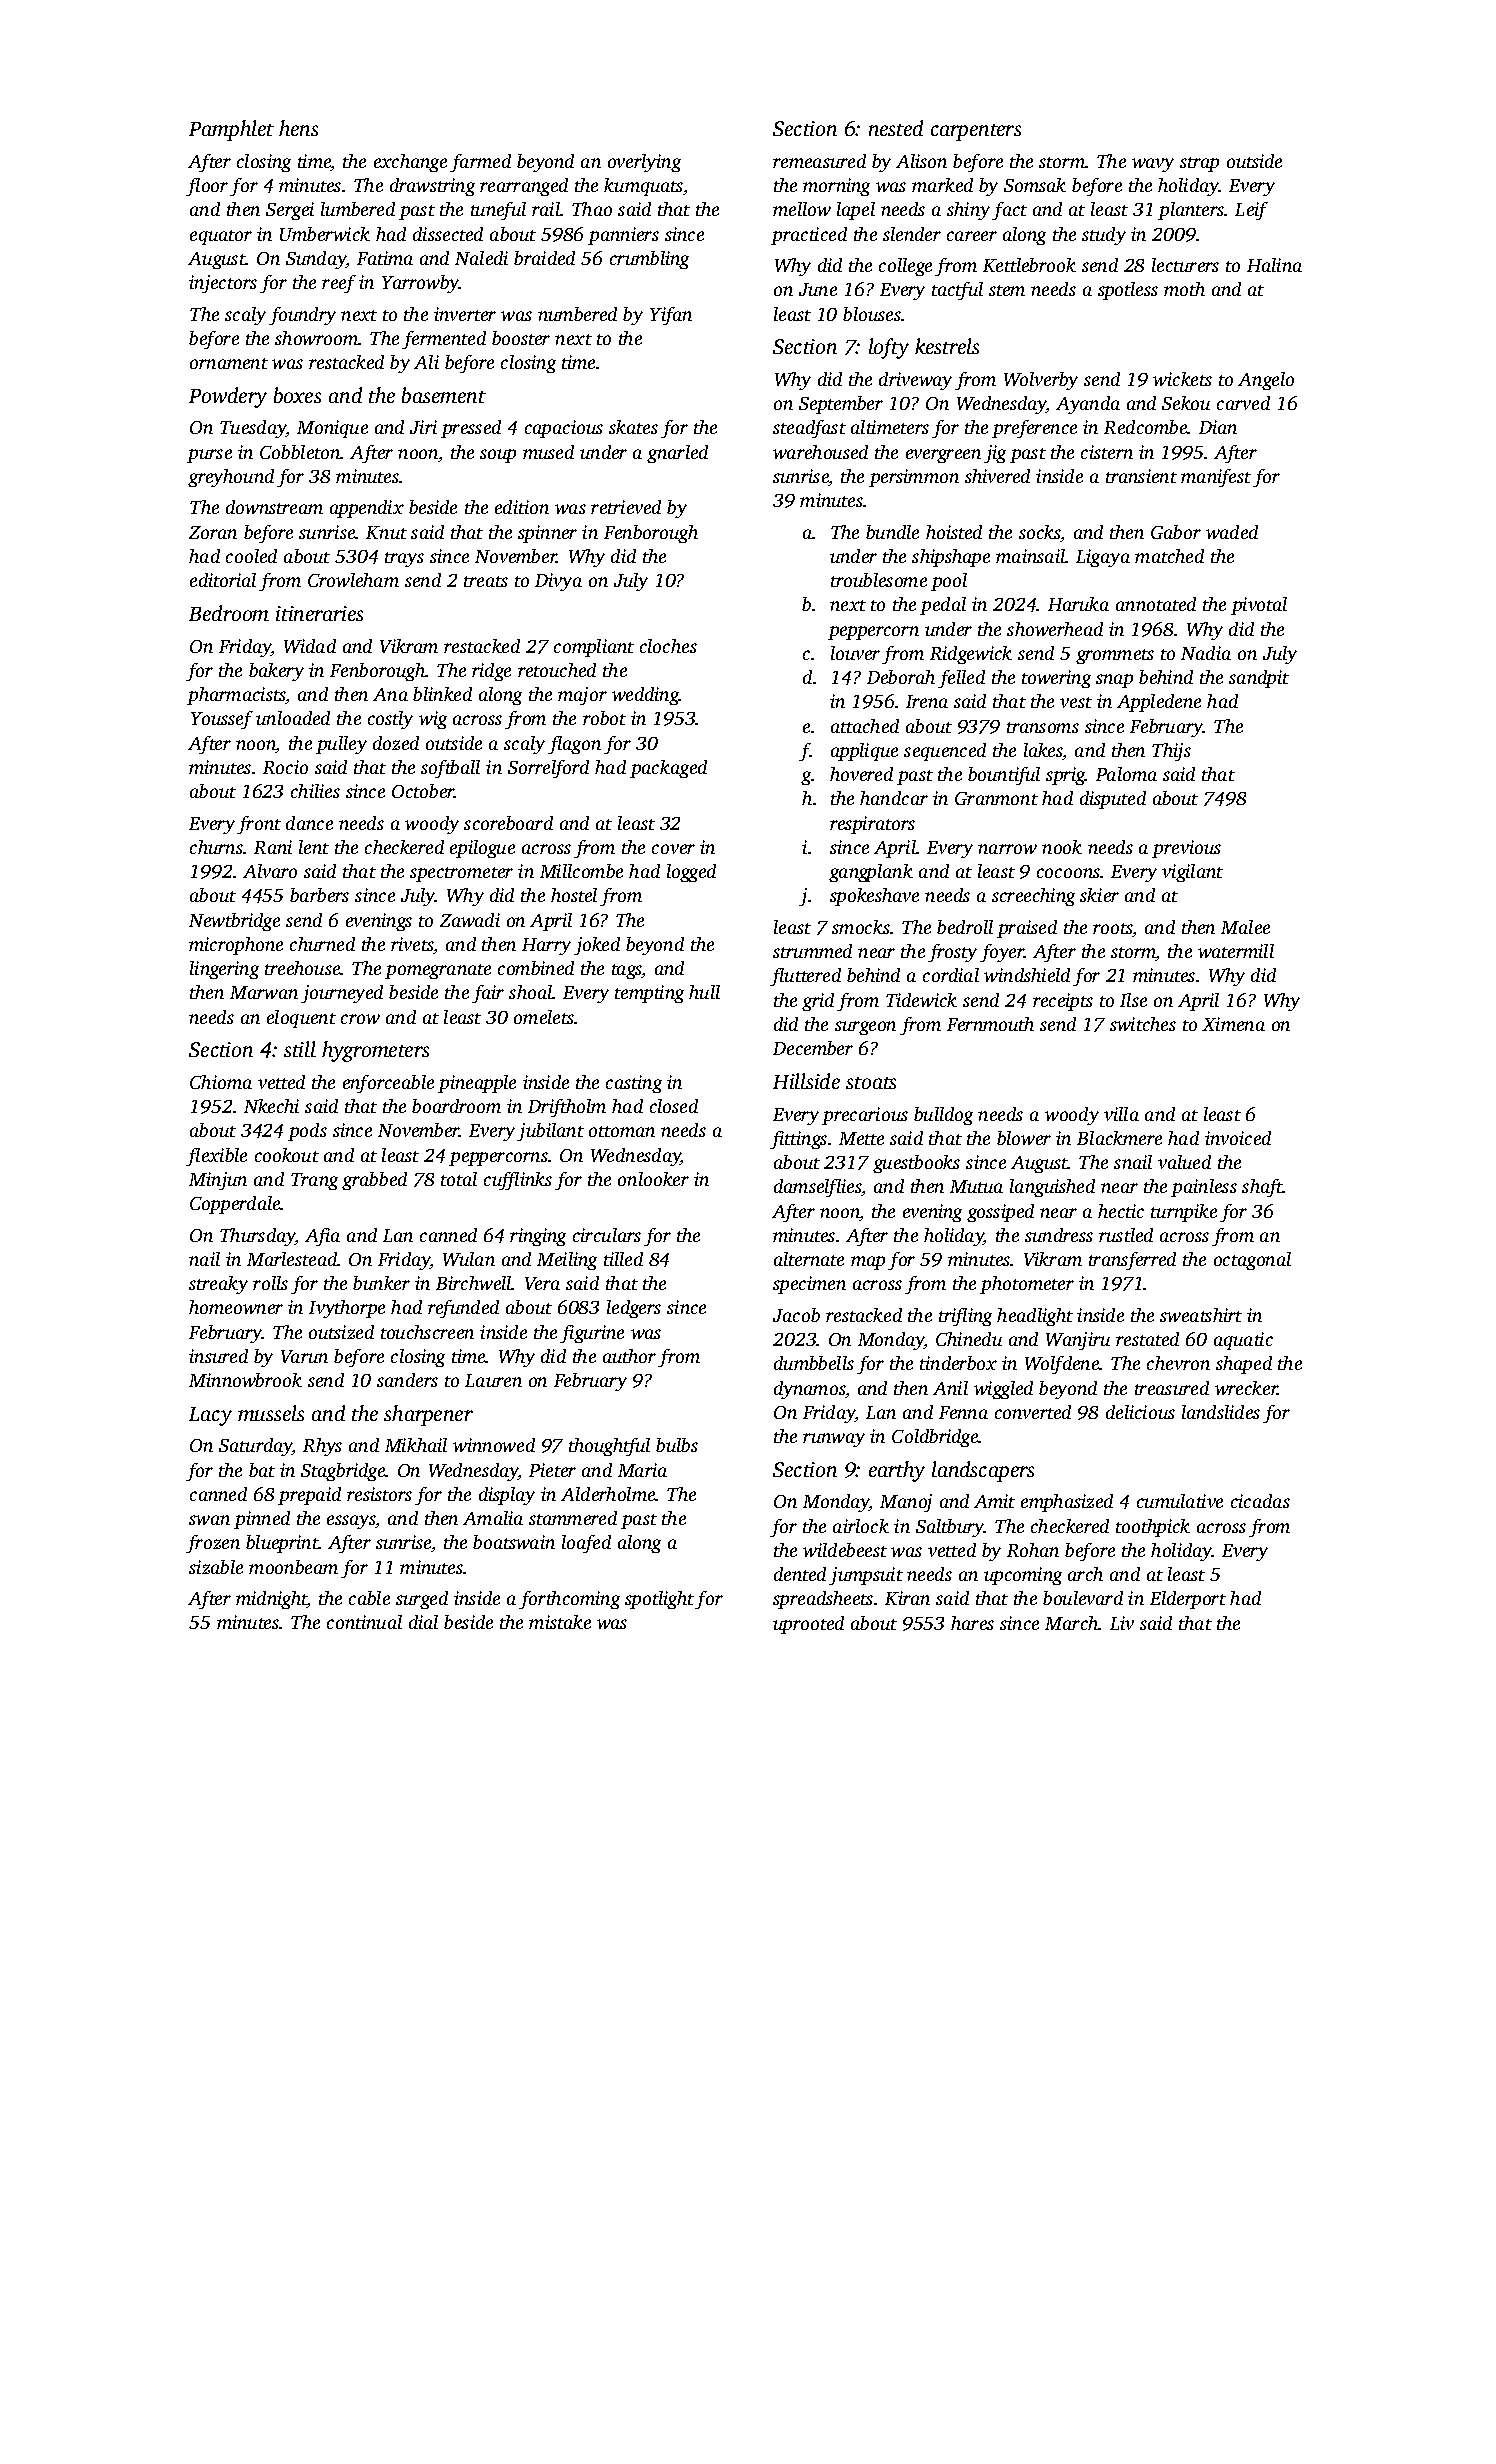 The height and width of the screenshot is (2464, 1496). I want to click on Halina, so click(1274, 265).
